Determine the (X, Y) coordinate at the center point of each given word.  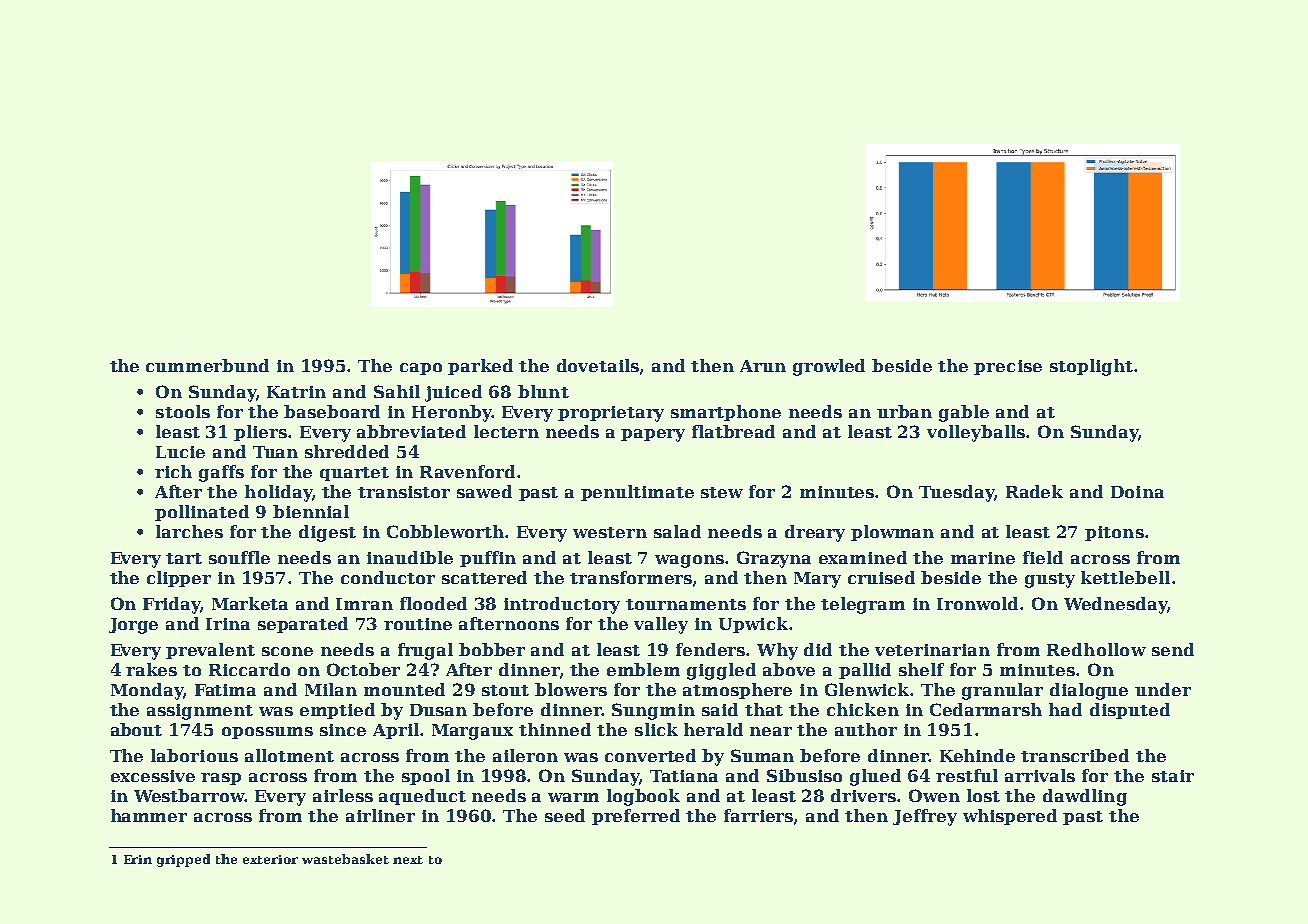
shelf (921, 669)
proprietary (611, 414)
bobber (492, 649)
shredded (347, 451)
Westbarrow (189, 795)
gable (964, 413)
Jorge (133, 626)
